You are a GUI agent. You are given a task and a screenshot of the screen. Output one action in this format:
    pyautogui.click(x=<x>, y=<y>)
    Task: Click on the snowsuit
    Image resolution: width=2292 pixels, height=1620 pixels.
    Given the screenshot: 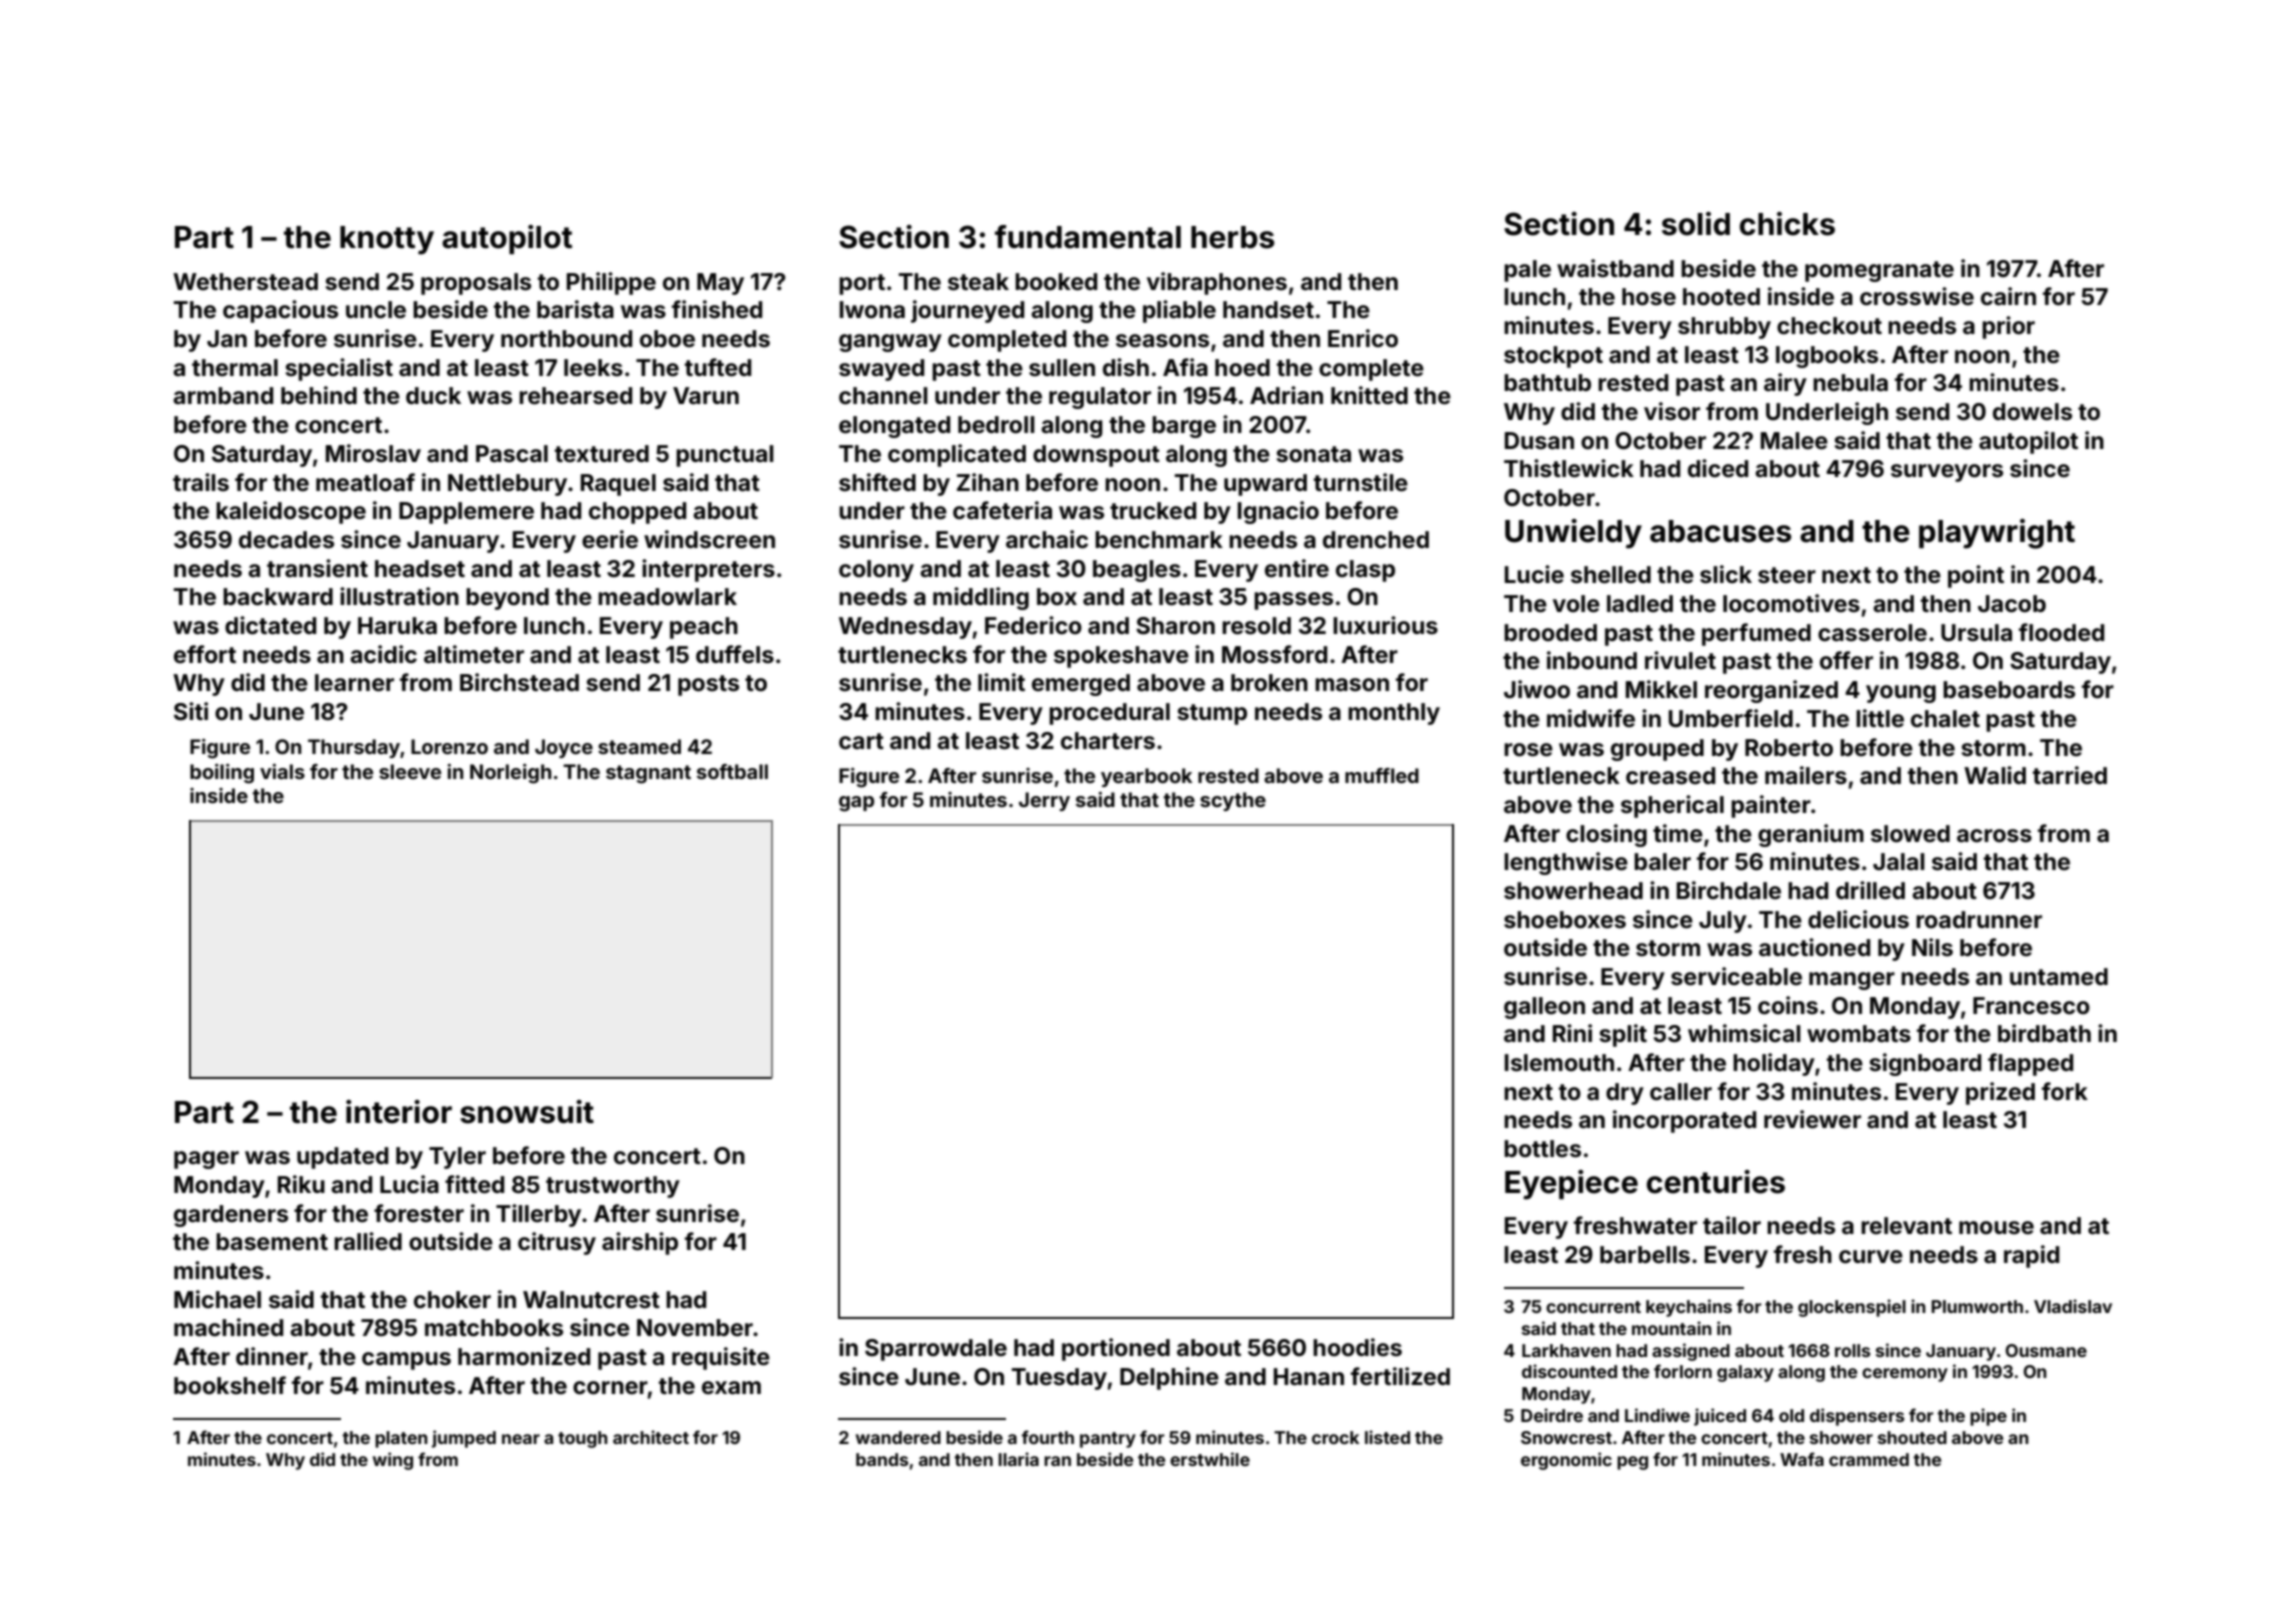 What is the action you would take?
    pyautogui.click(x=527, y=1112)
